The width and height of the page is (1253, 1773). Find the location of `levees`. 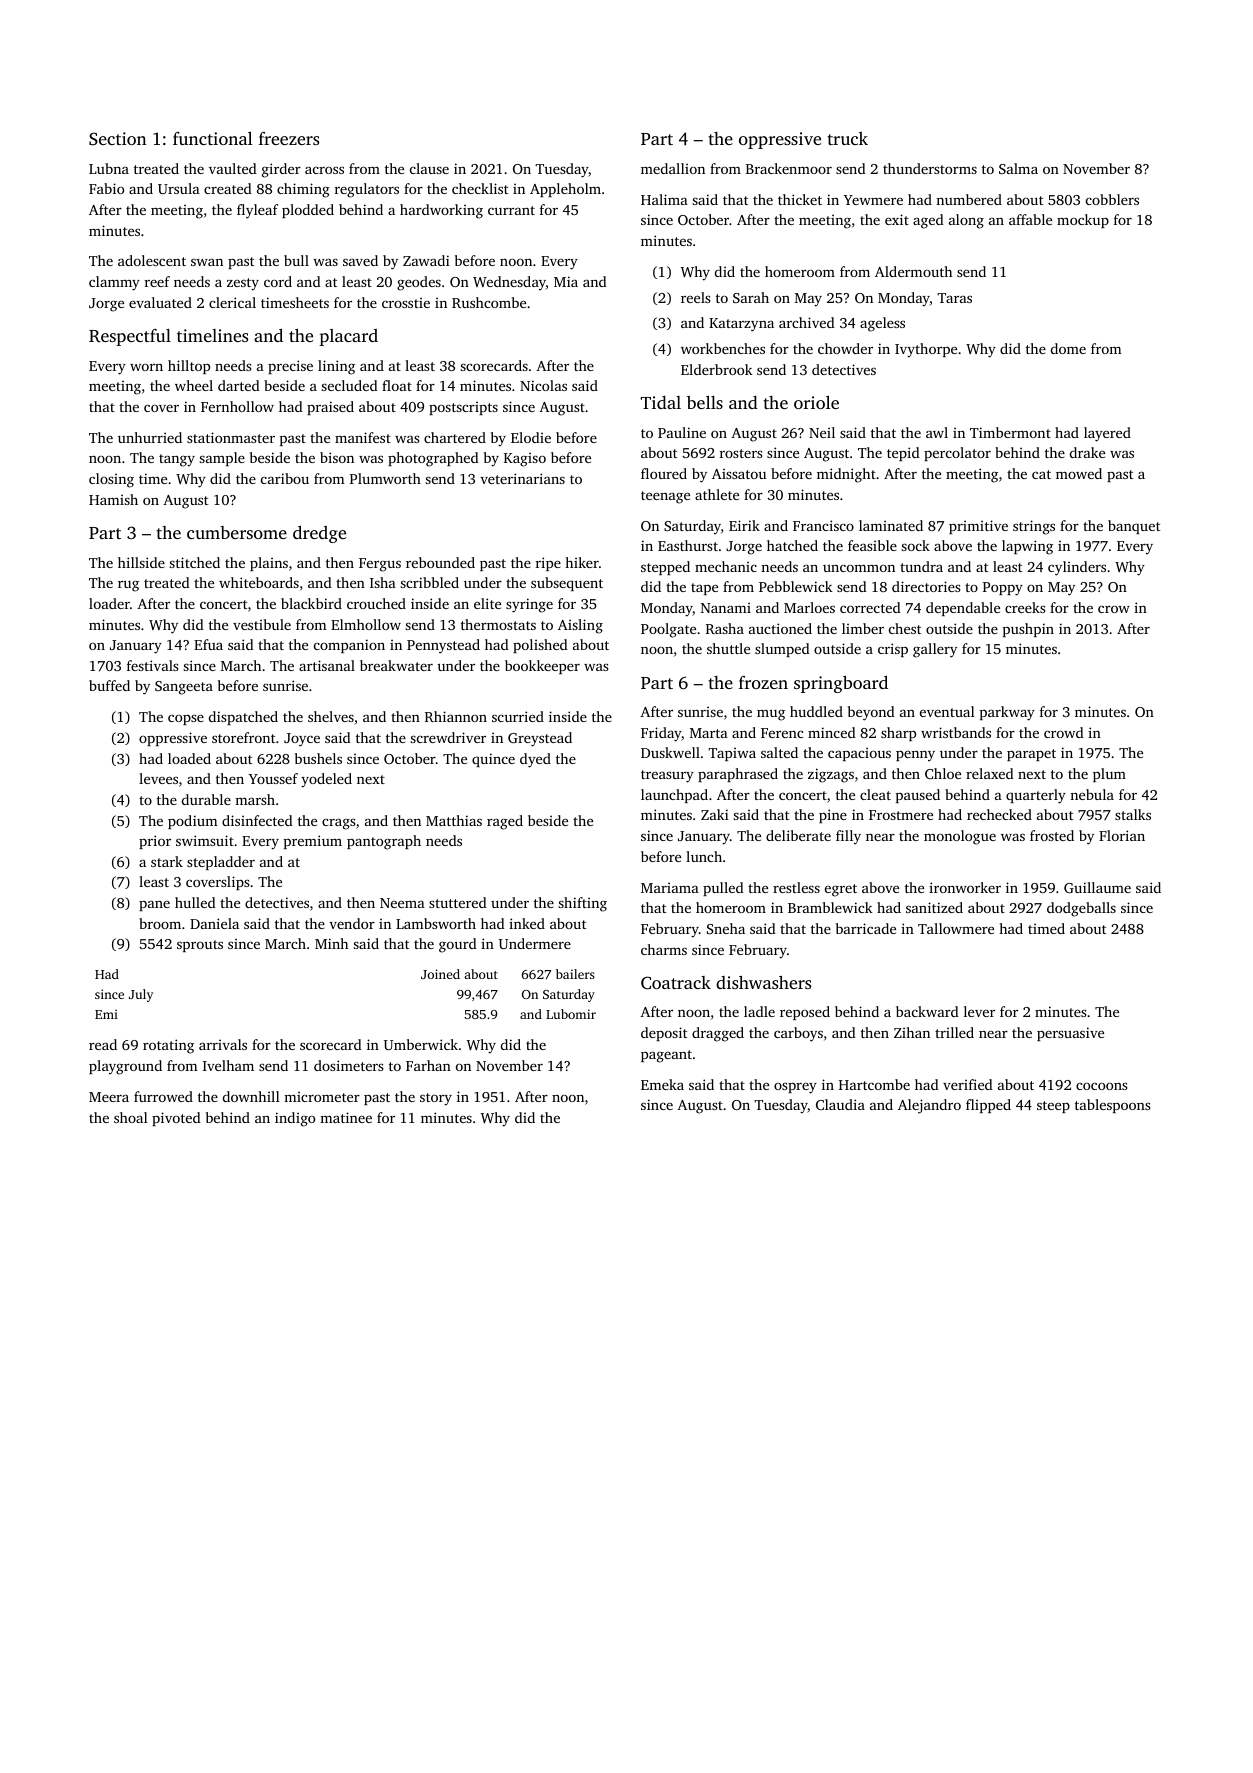

levees is located at coordinates (158, 778).
